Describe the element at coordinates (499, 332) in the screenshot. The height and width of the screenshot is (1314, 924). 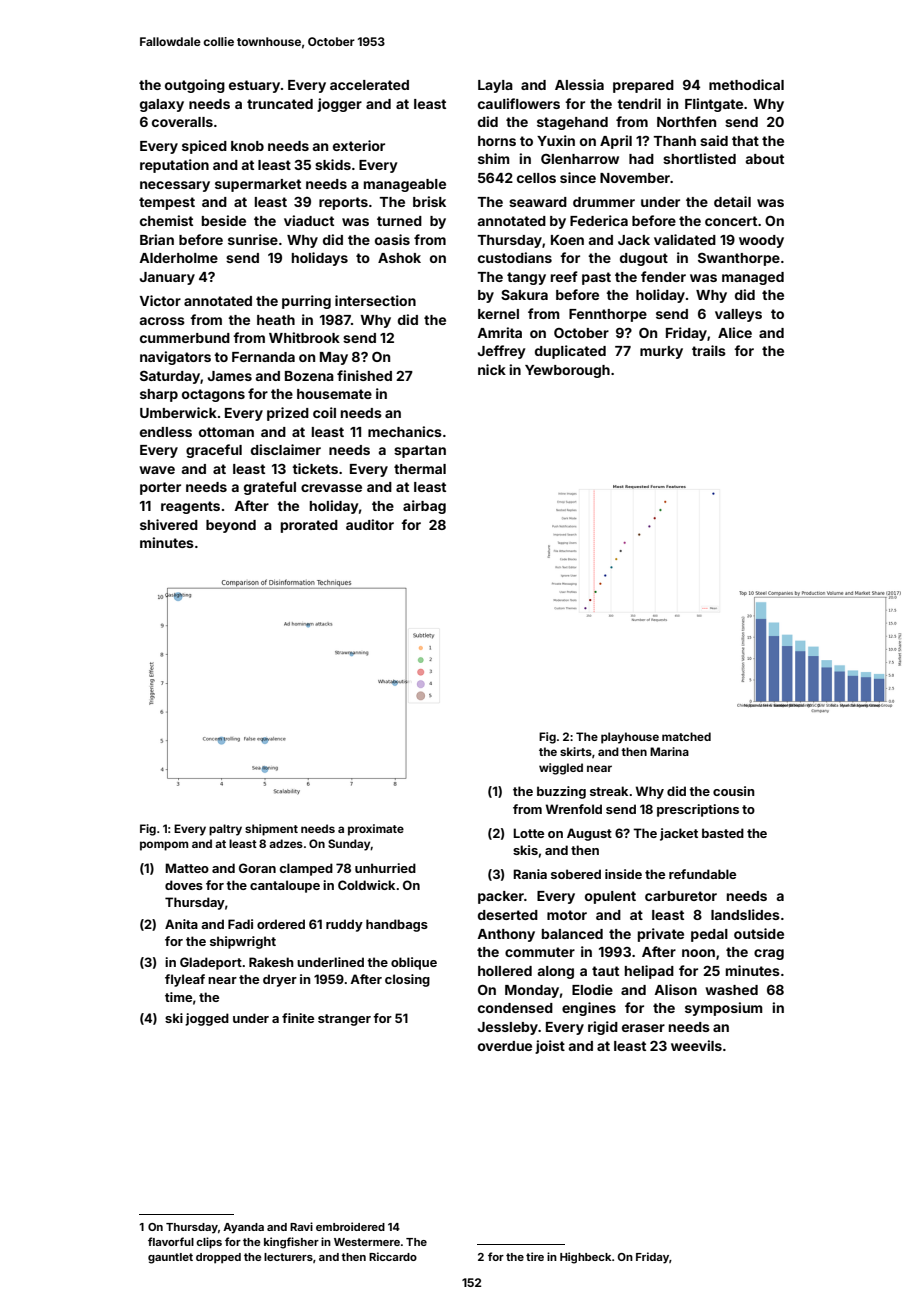
I see `Amrita` at that location.
